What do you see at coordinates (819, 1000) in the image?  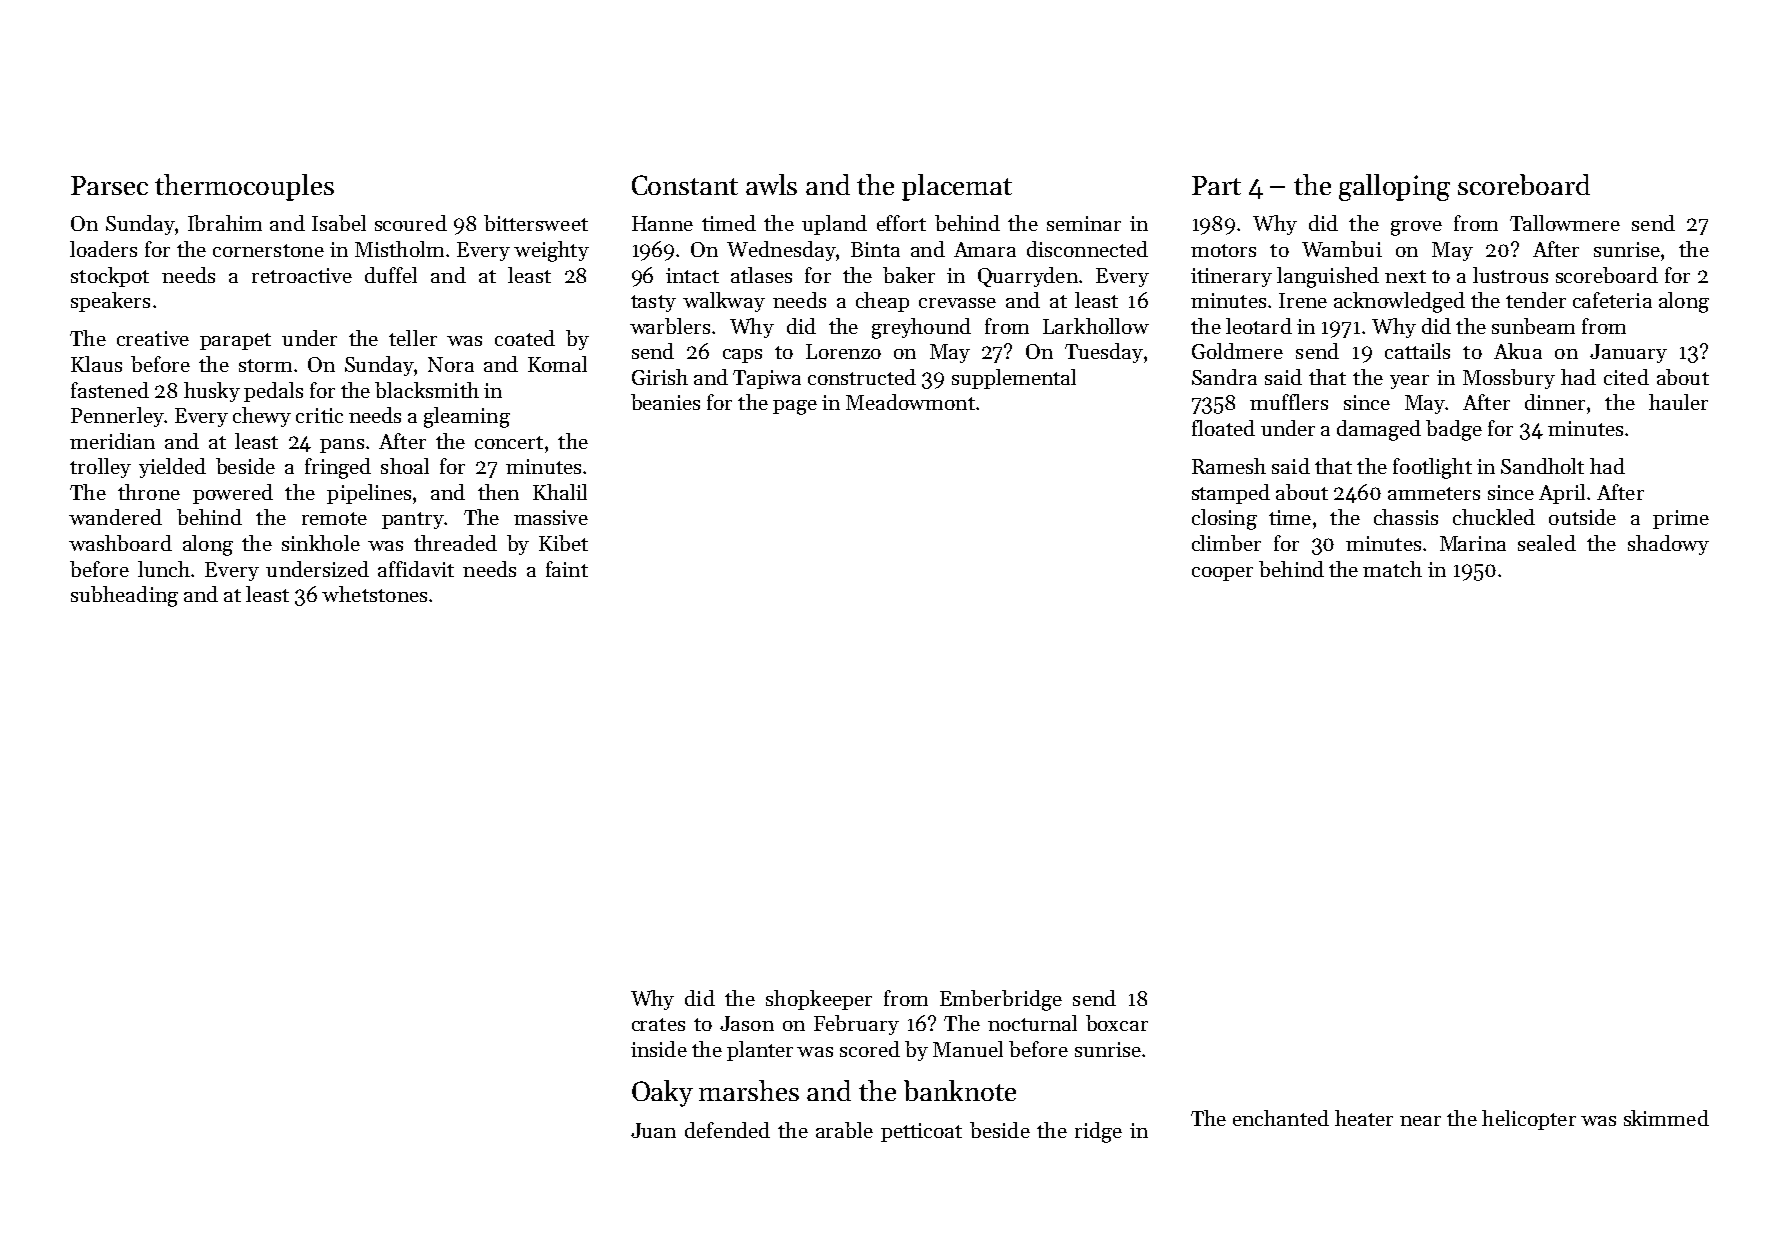 I see `shopkeeper` at bounding box center [819, 1000].
